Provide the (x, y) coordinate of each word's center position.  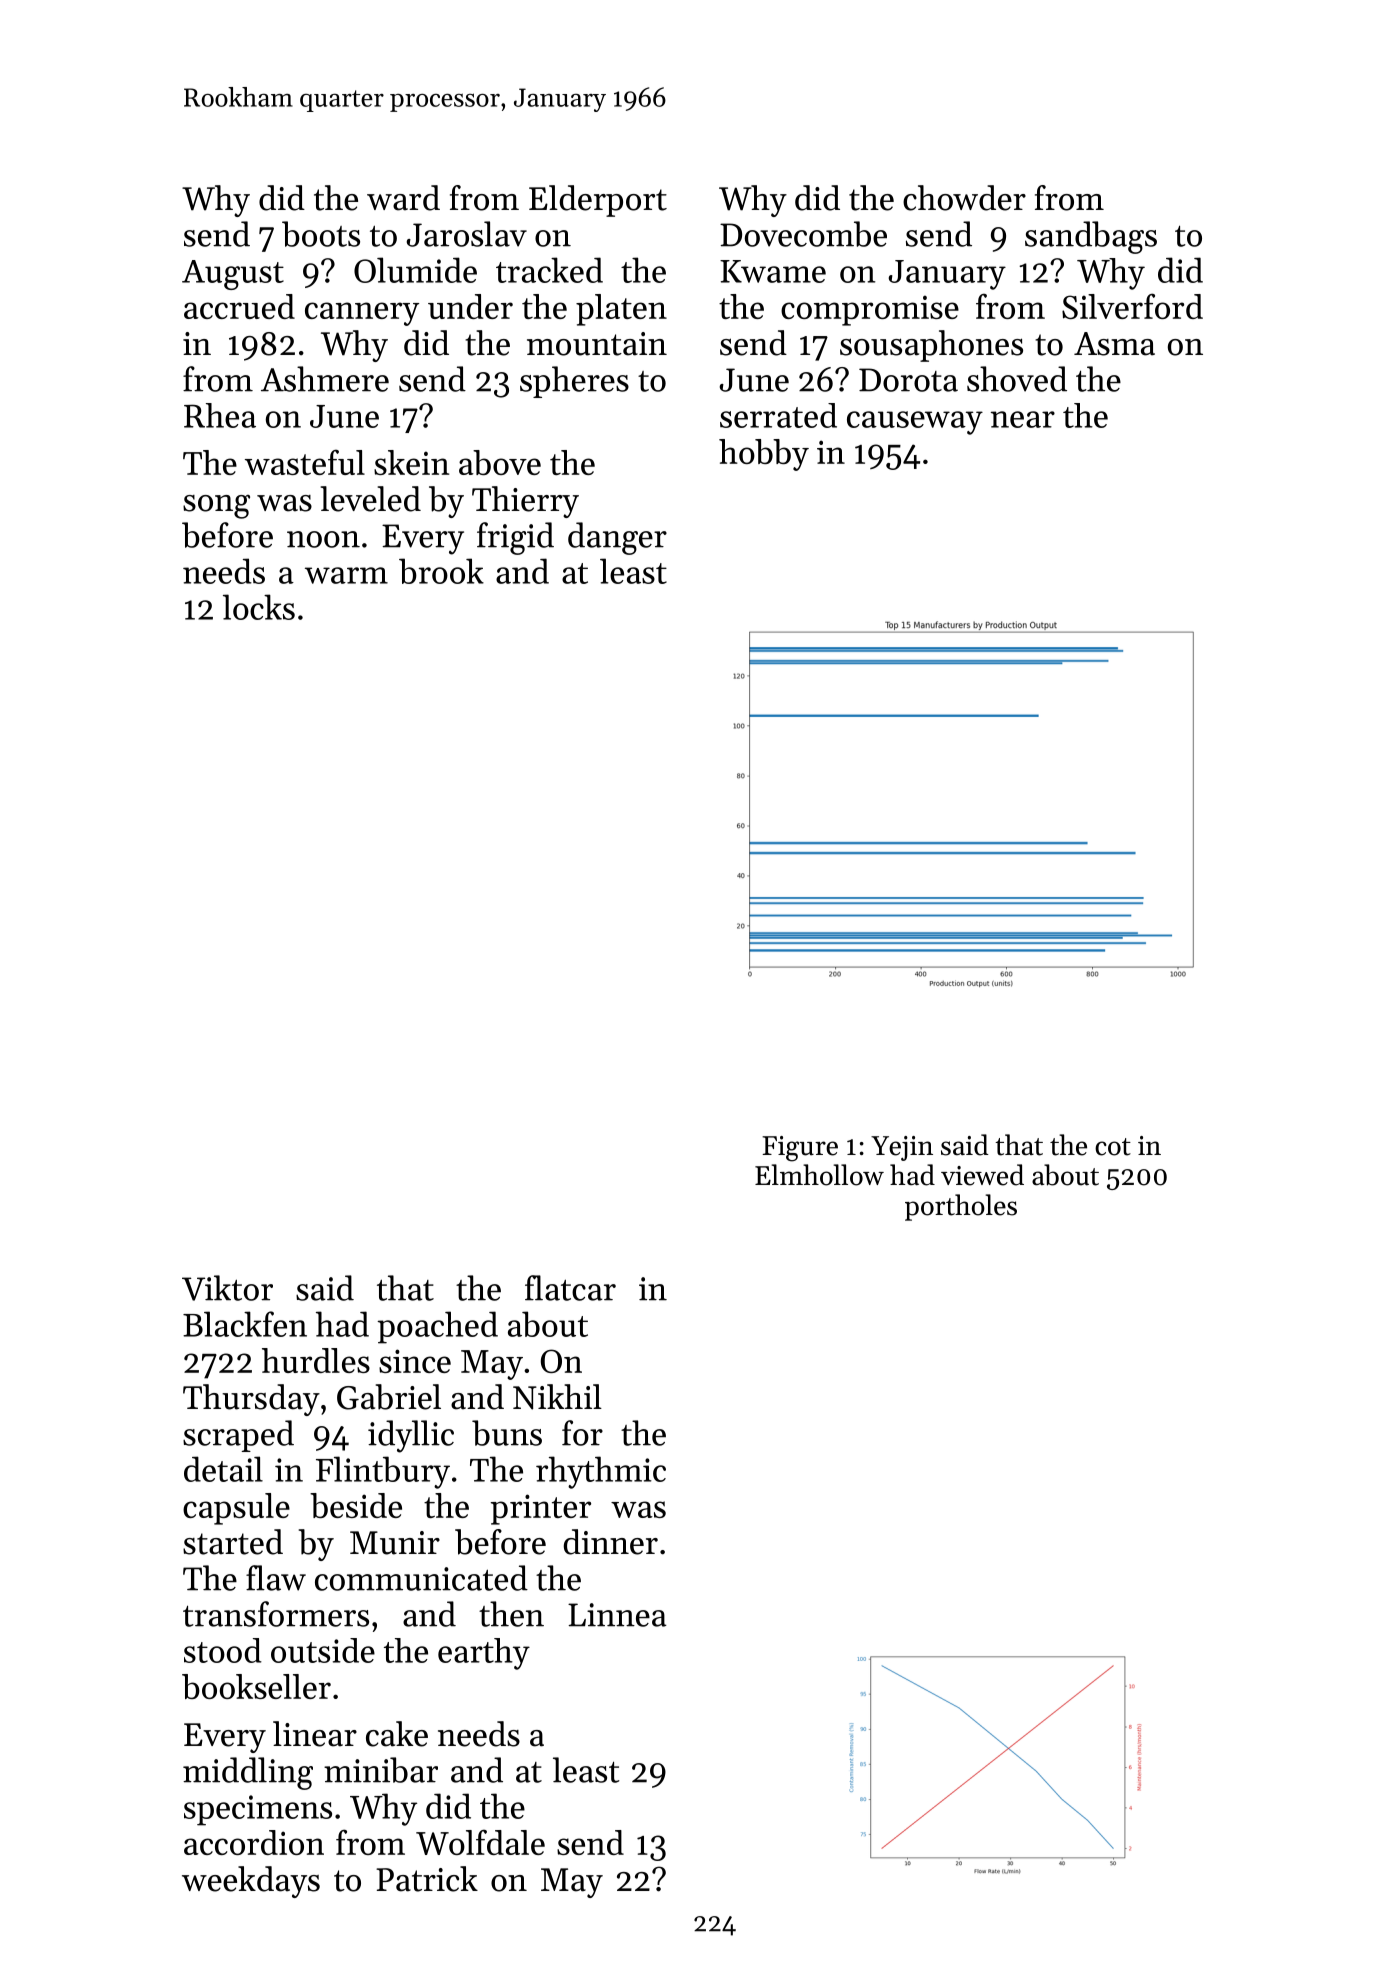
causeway (915, 423)
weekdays (251, 1882)
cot (1113, 1147)
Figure (800, 1149)
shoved (1017, 379)
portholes (961, 1207)
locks (259, 607)
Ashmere (325, 379)
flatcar (570, 1288)
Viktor (227, 1288)
